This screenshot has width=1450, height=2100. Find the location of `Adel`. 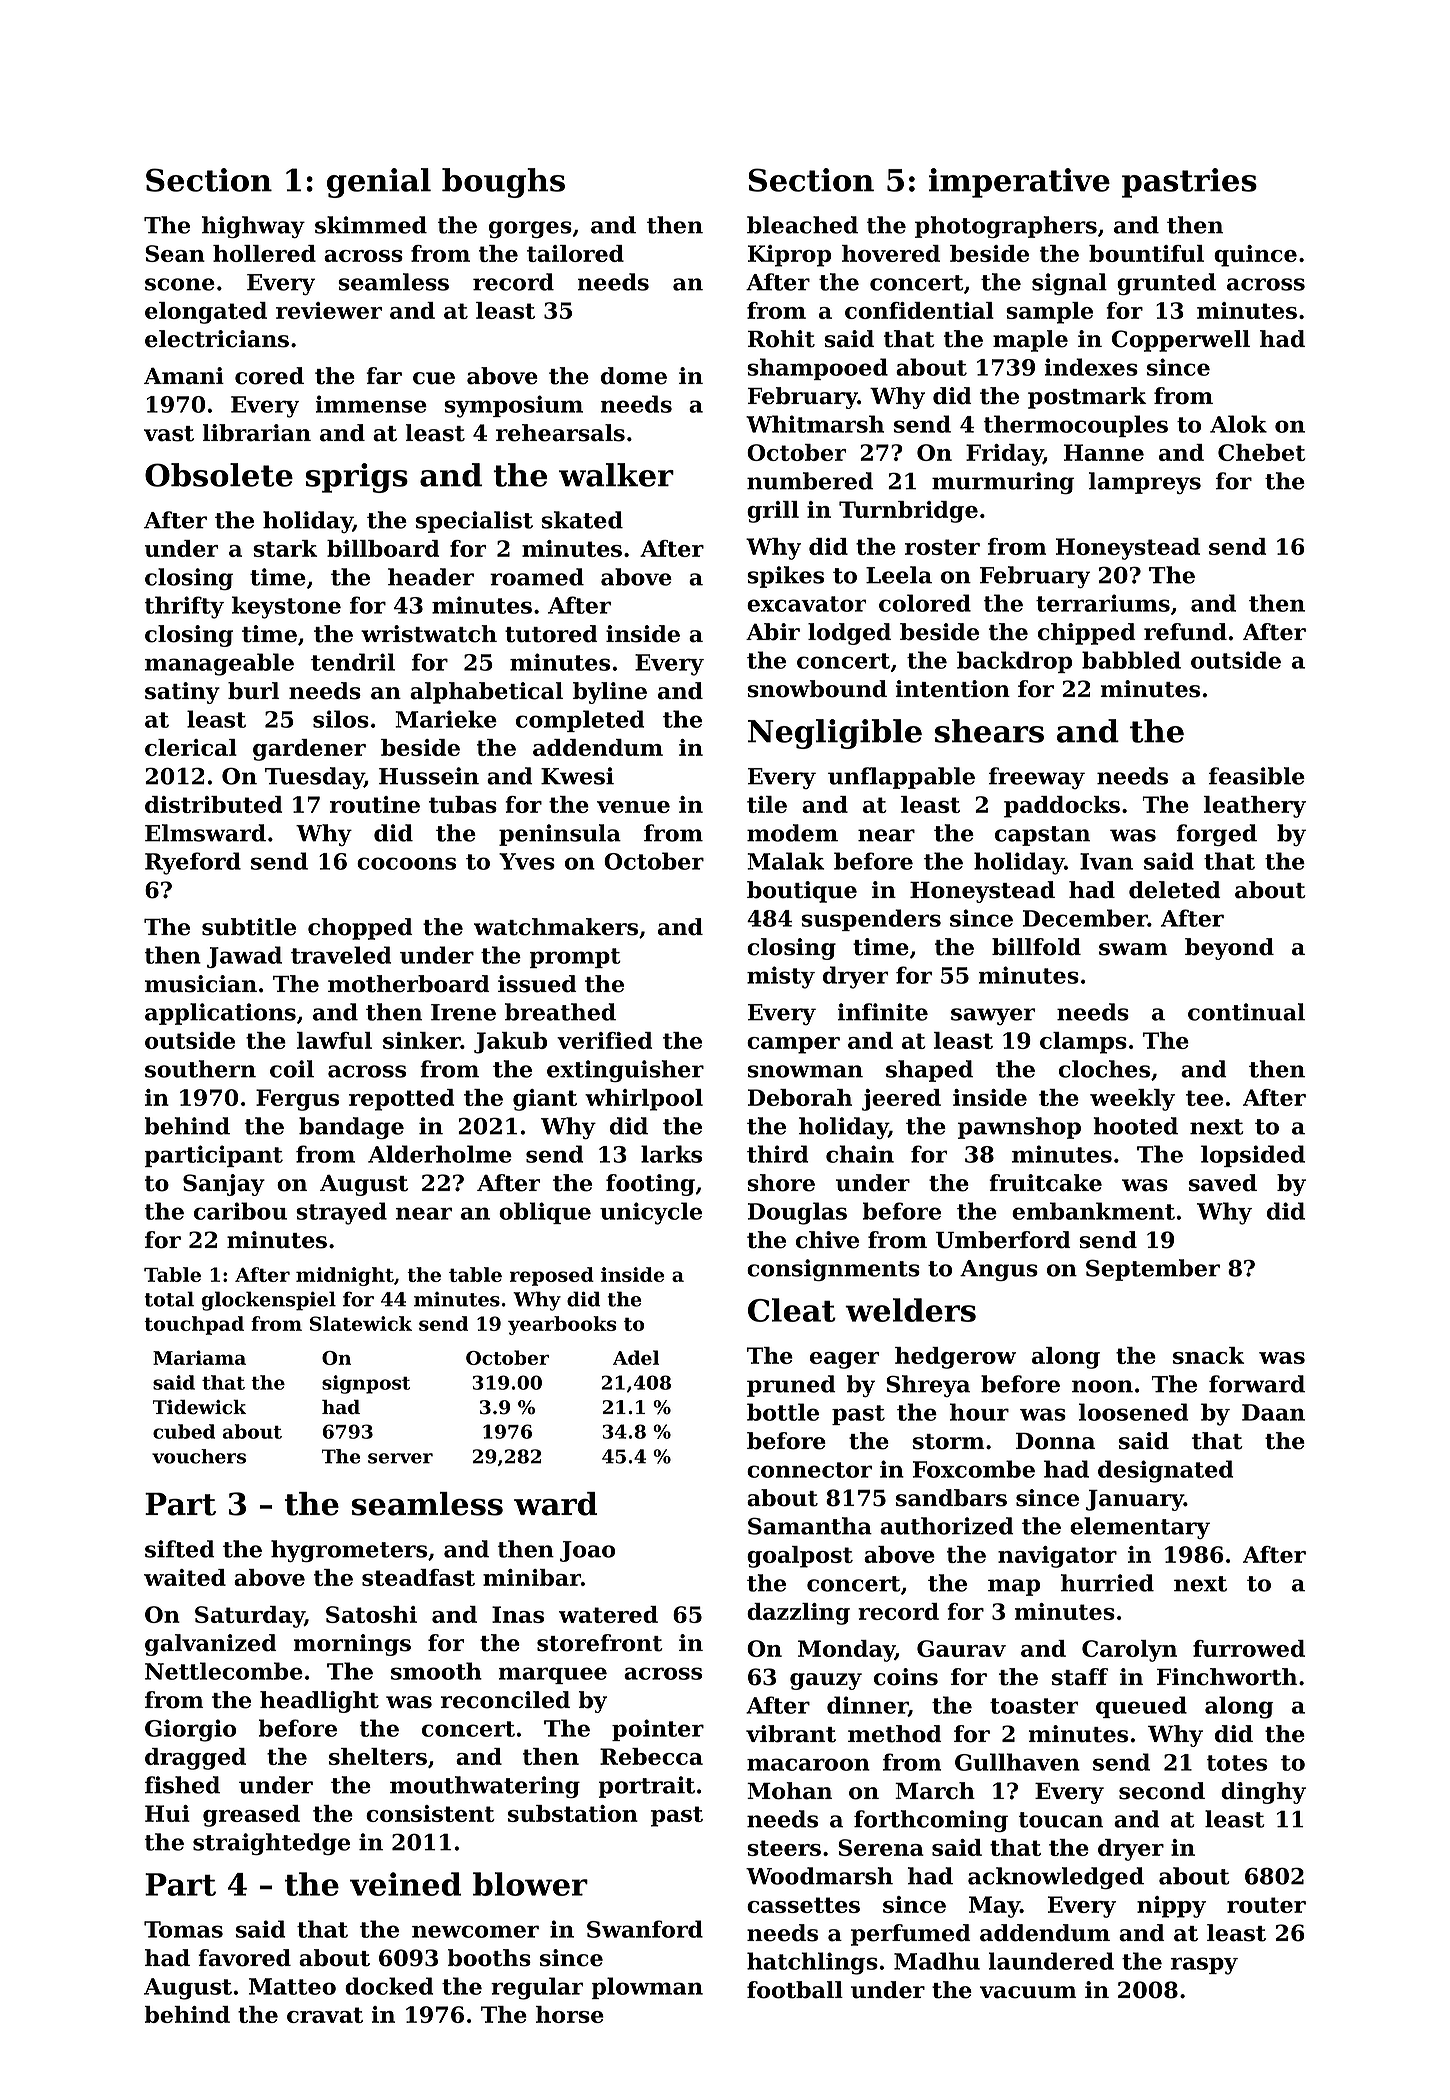

Adel is located at coordinates (636, 1357).
